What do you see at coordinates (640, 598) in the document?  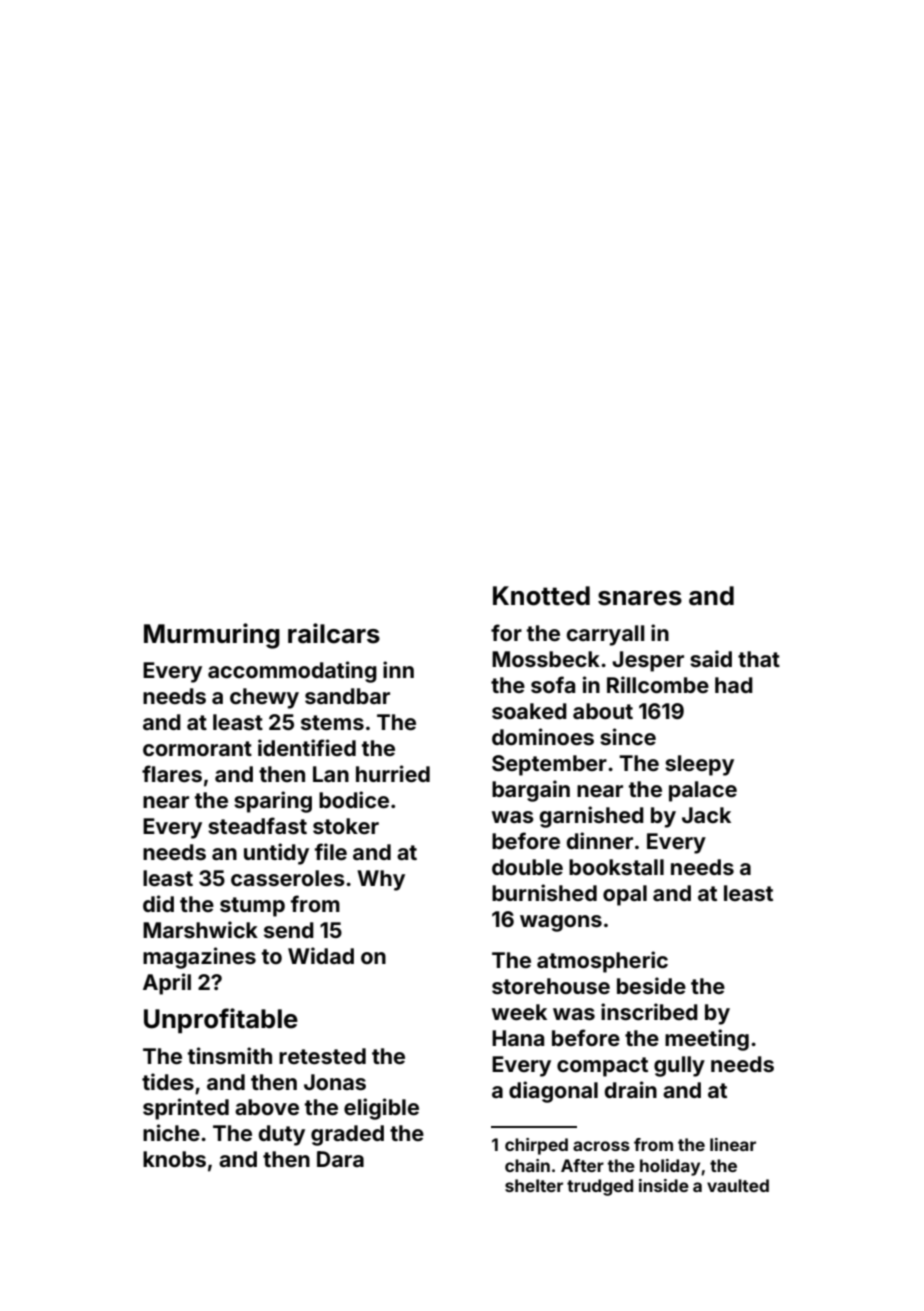 I see `snares` at bounding box center [640, 598].
